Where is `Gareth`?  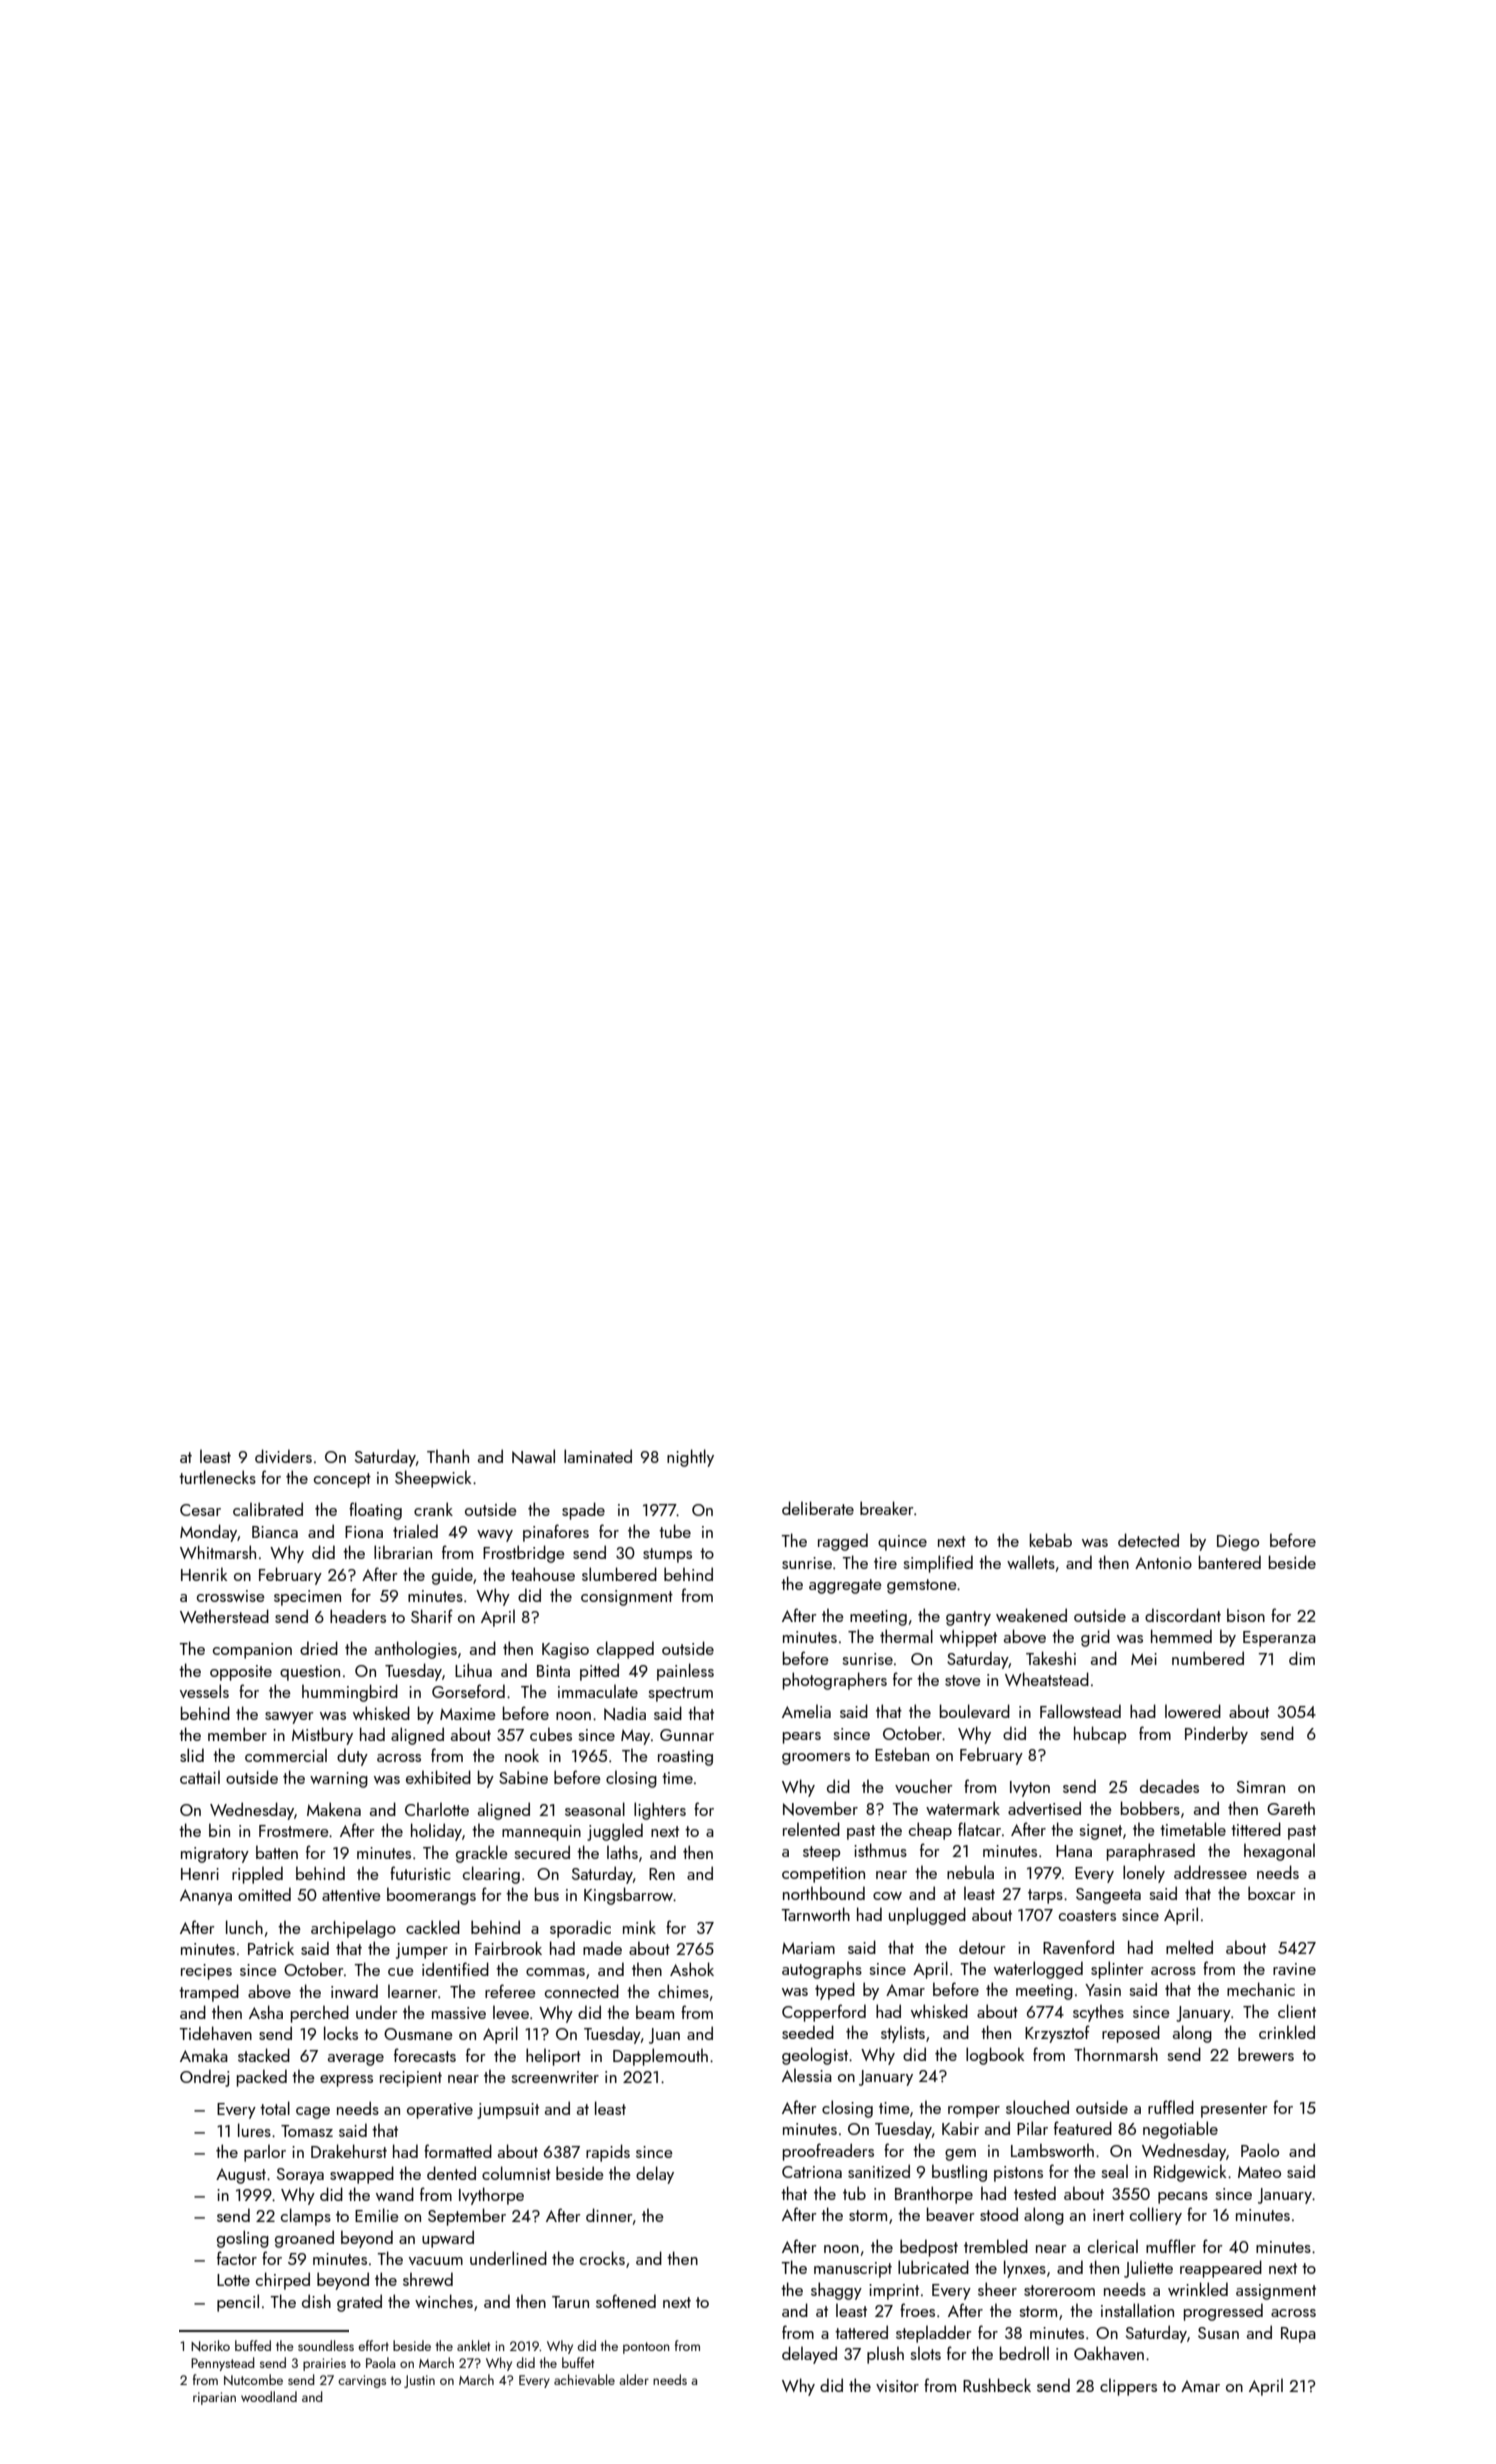 Gareth is located at coordinates (1291, 1808).
